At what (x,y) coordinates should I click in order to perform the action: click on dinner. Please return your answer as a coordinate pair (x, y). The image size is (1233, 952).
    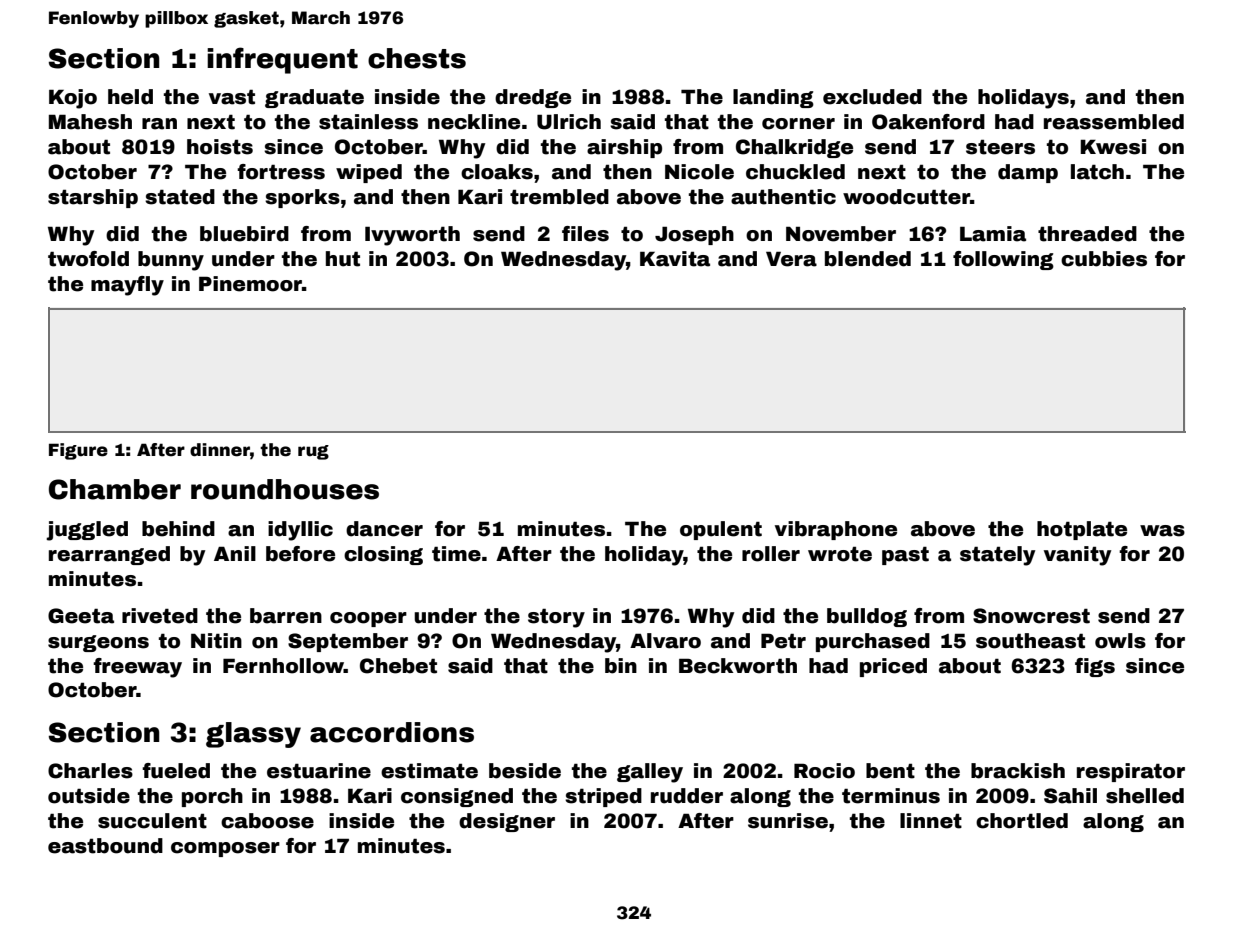
    Looking at the image, I should click on (220, 450).
